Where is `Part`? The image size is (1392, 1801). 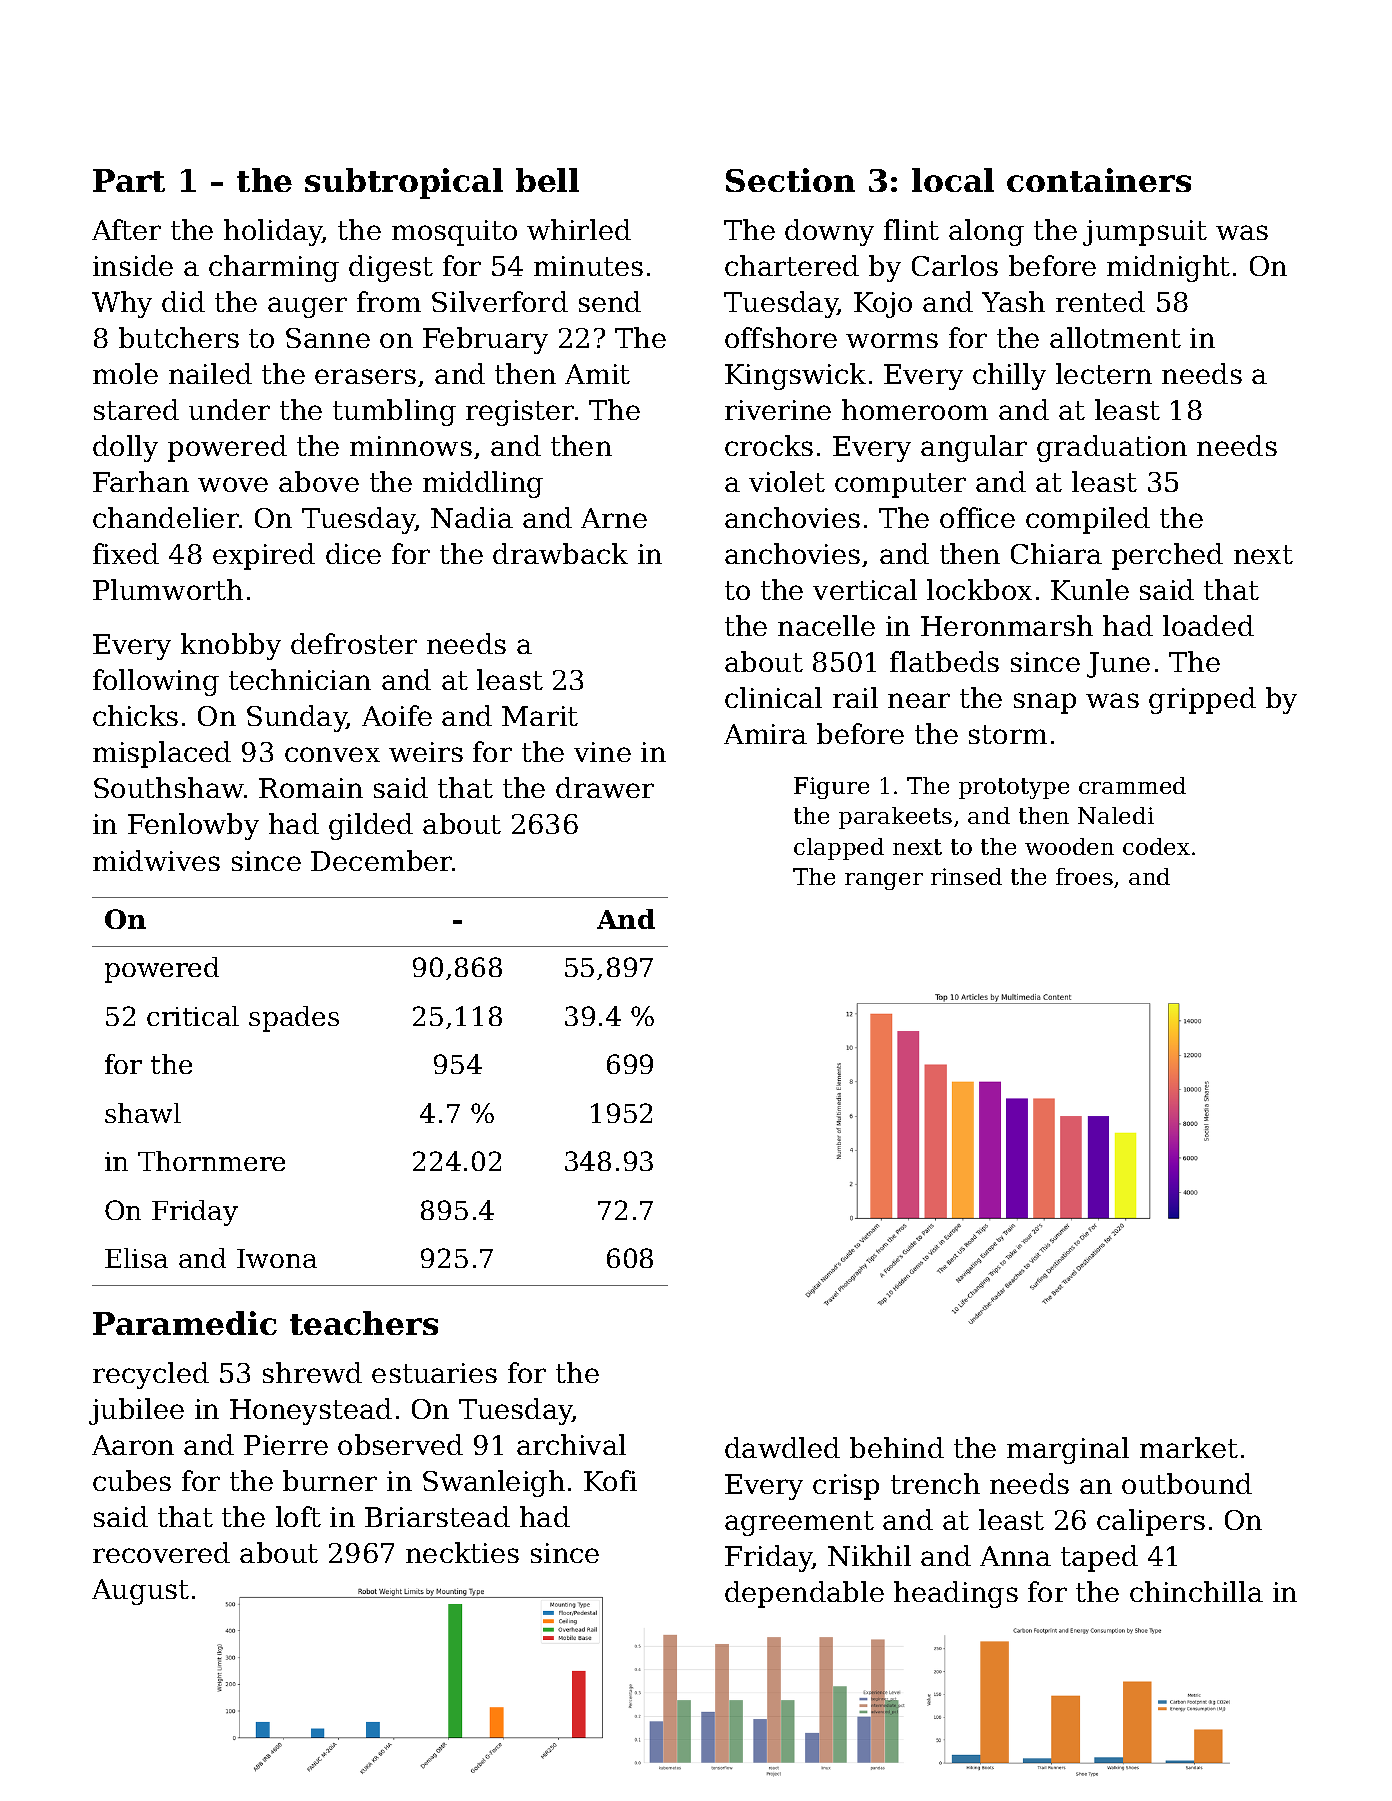 Part is located at coordinates (129, 180).
